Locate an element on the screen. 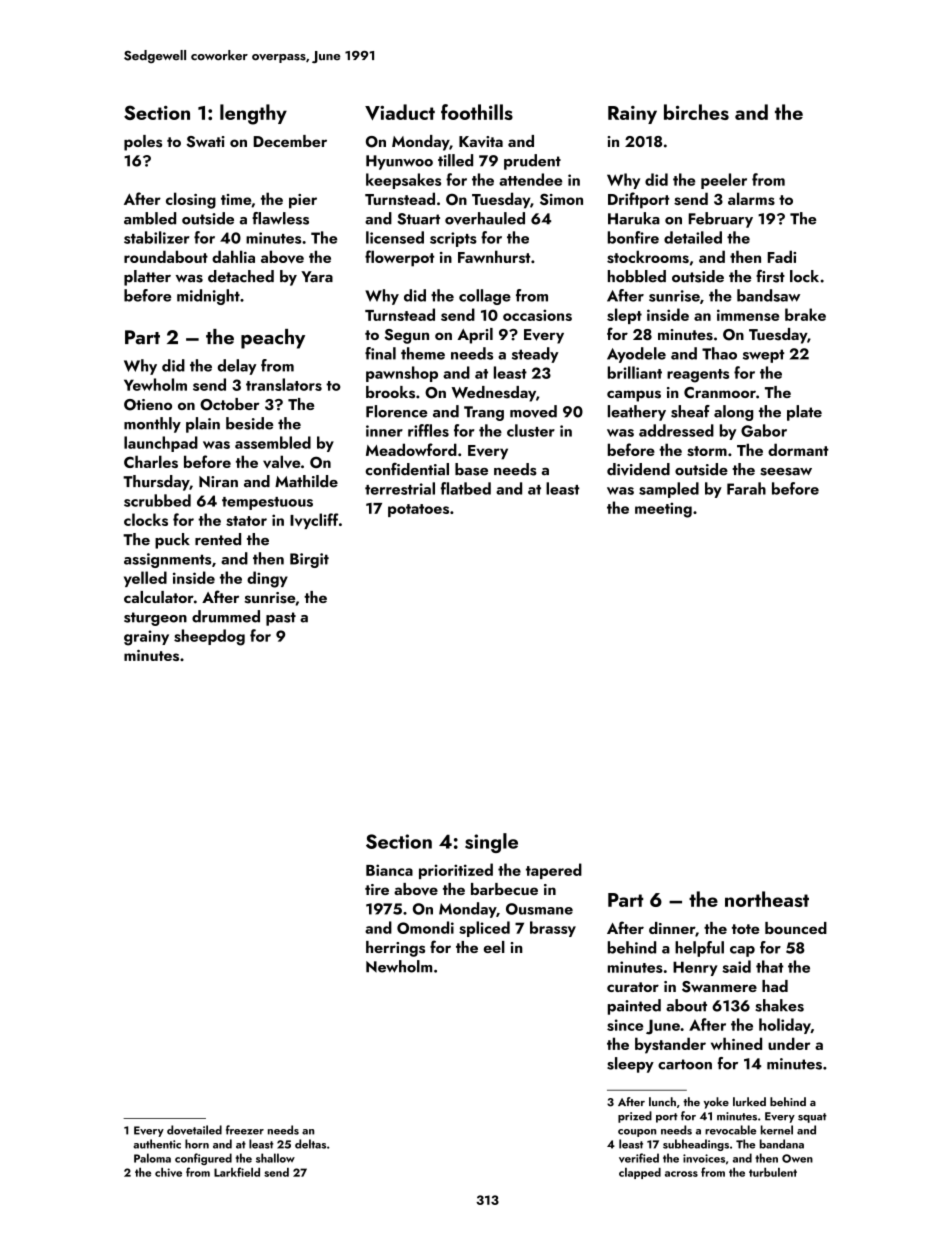  northeast is located at coordinates (767, 899).
